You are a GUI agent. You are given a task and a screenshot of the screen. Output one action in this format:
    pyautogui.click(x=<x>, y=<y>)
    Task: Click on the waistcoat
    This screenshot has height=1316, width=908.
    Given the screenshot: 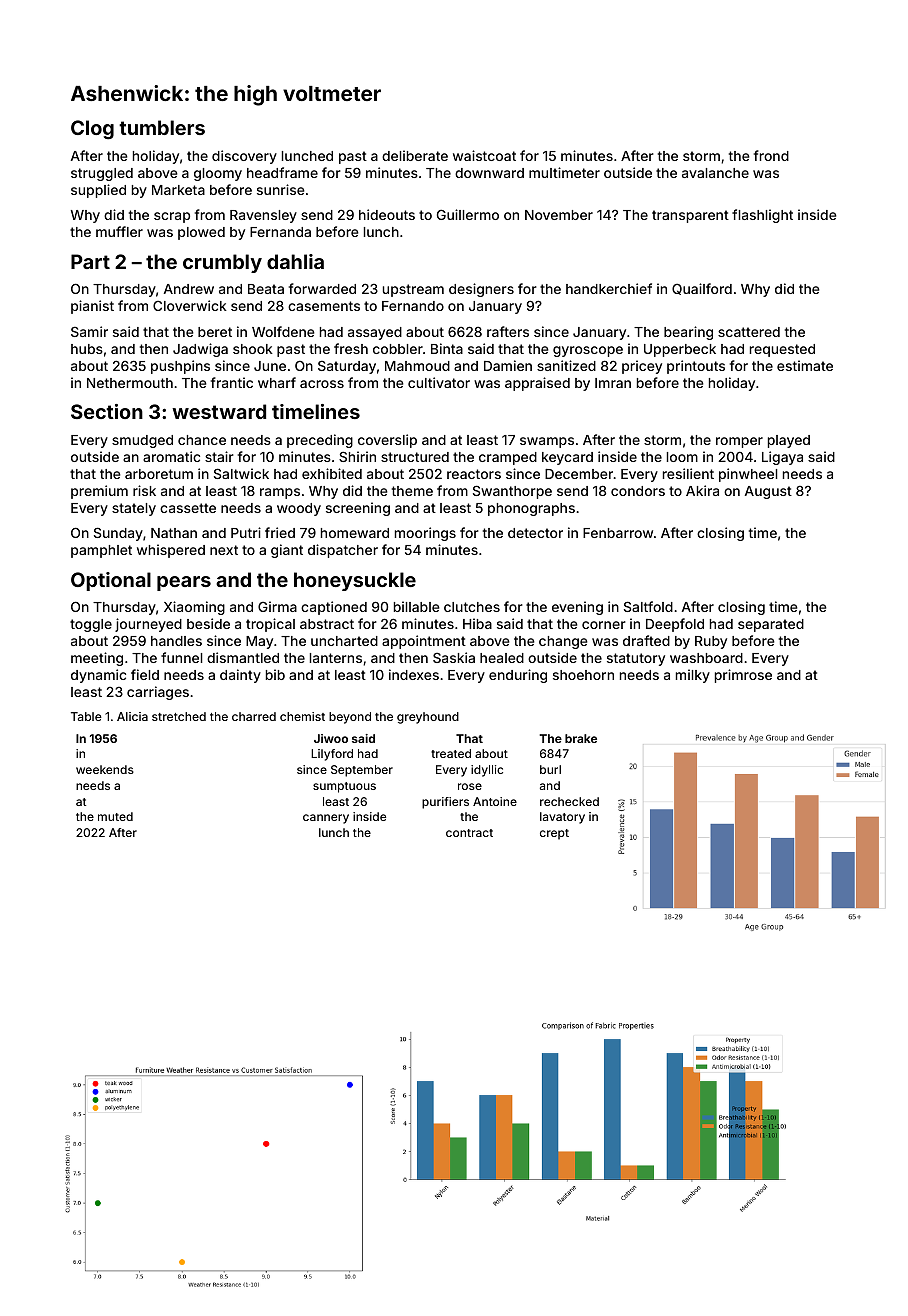 What is the action you would take?
    pyautogui.click(x=484, y=155)
